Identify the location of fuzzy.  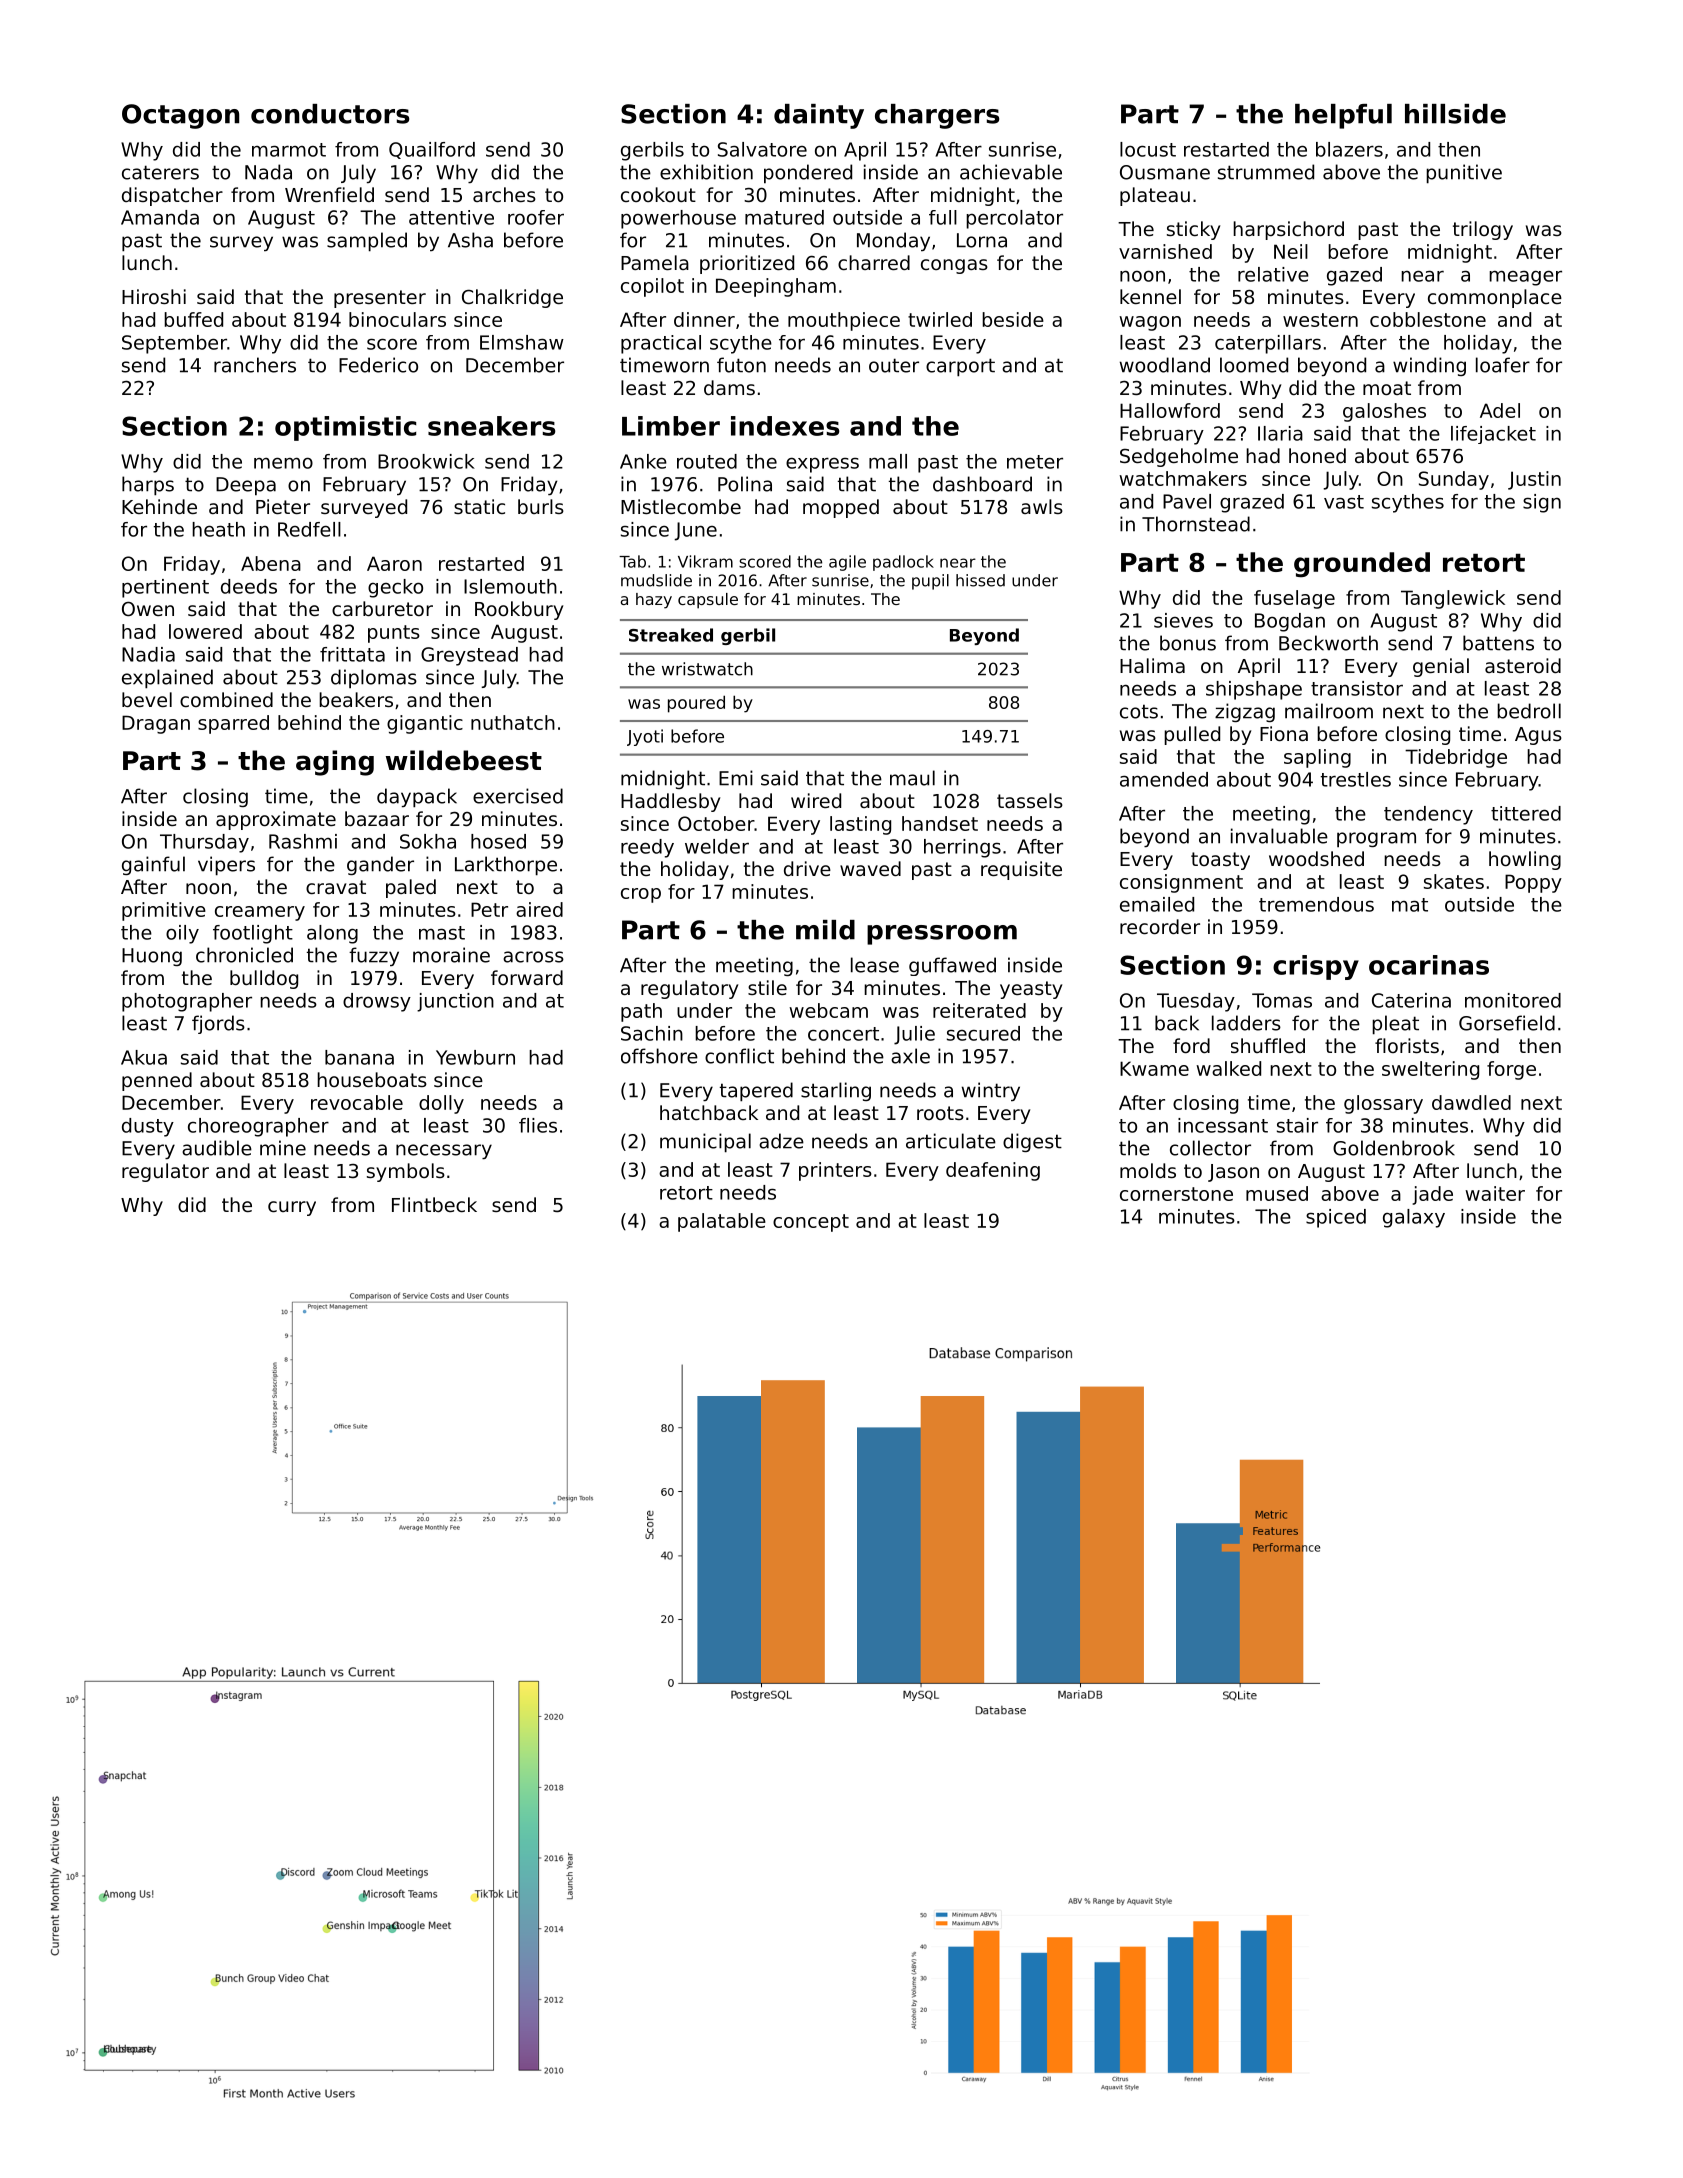
(374, 956).
